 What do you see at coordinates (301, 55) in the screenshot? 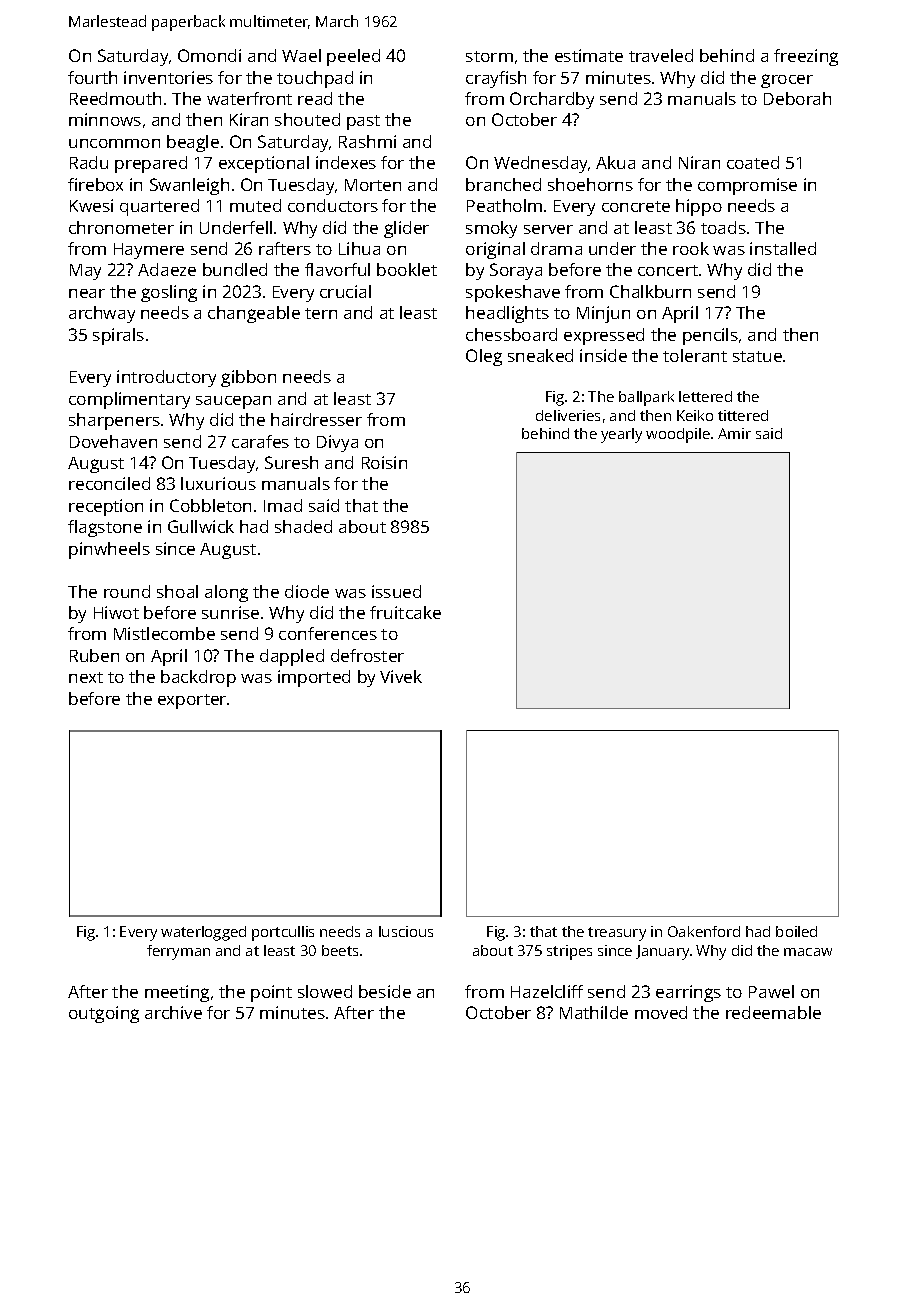
I see `Wael` at bounding box center [301, 55].
